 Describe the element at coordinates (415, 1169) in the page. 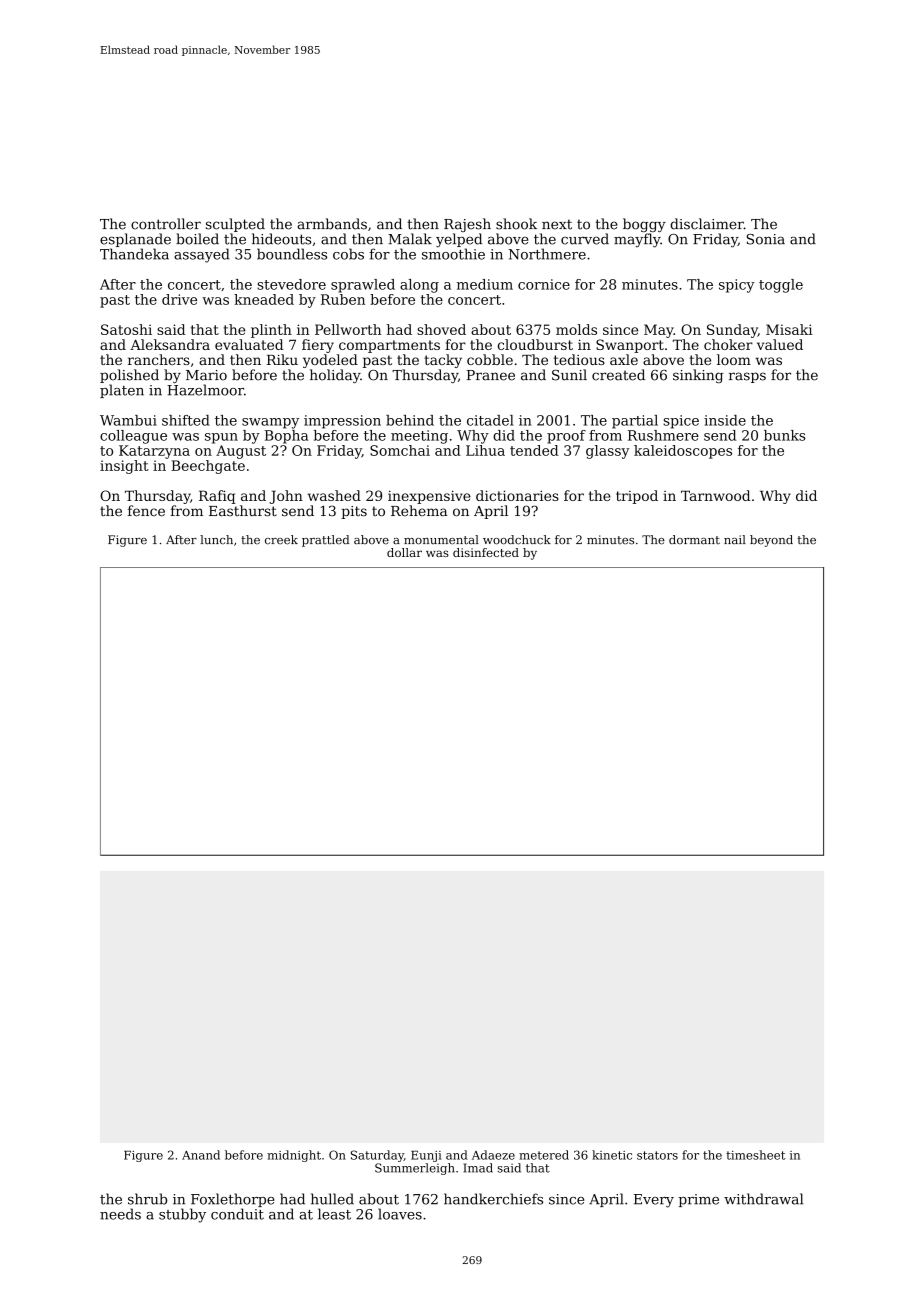

I see `Summerleigh` at that location.
